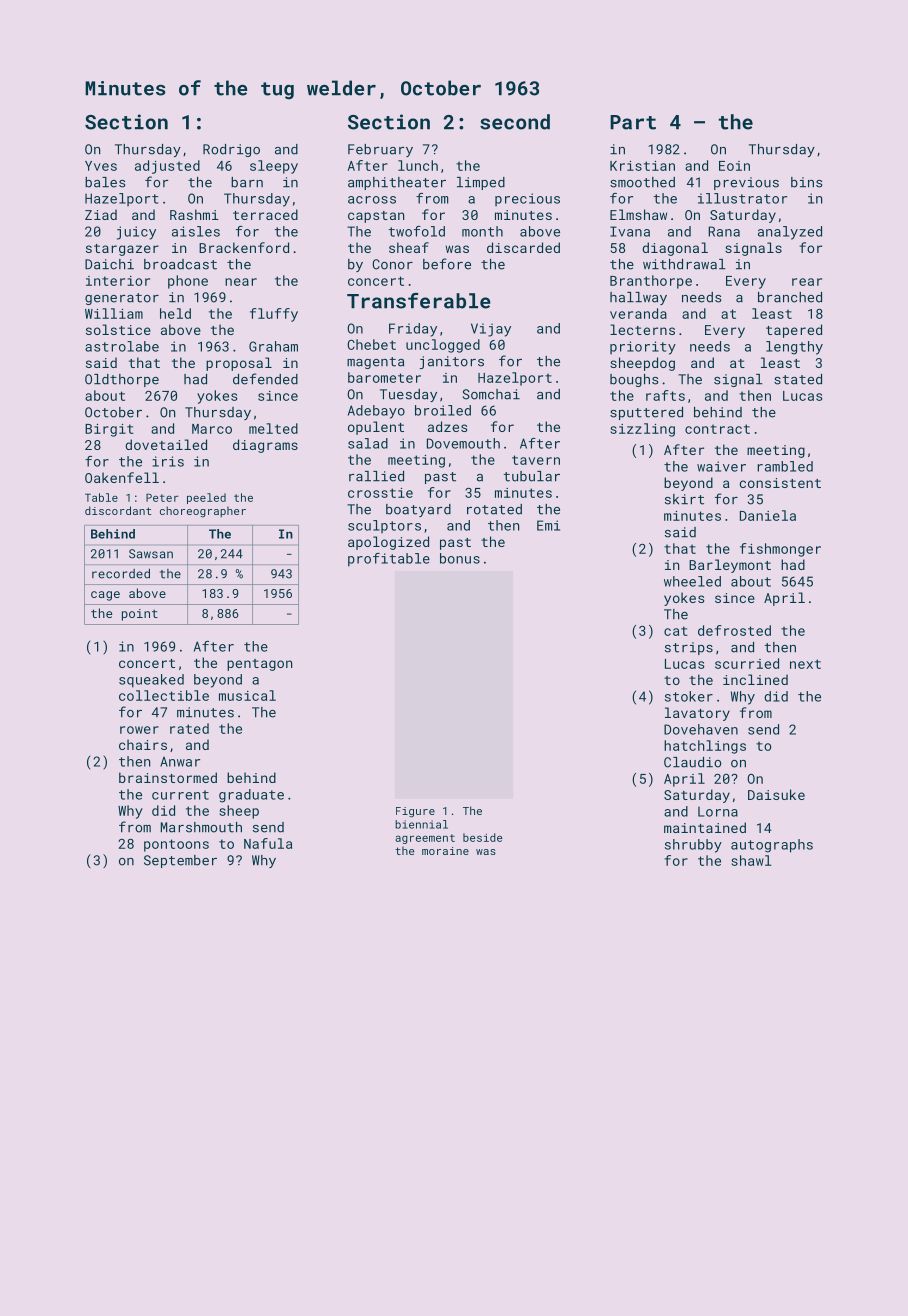 This screenshot has width=908, height=1316. What do you see at coordinates (273, 346) in the screenshot?
I see `Graham` at bounding box center [273, 346].
